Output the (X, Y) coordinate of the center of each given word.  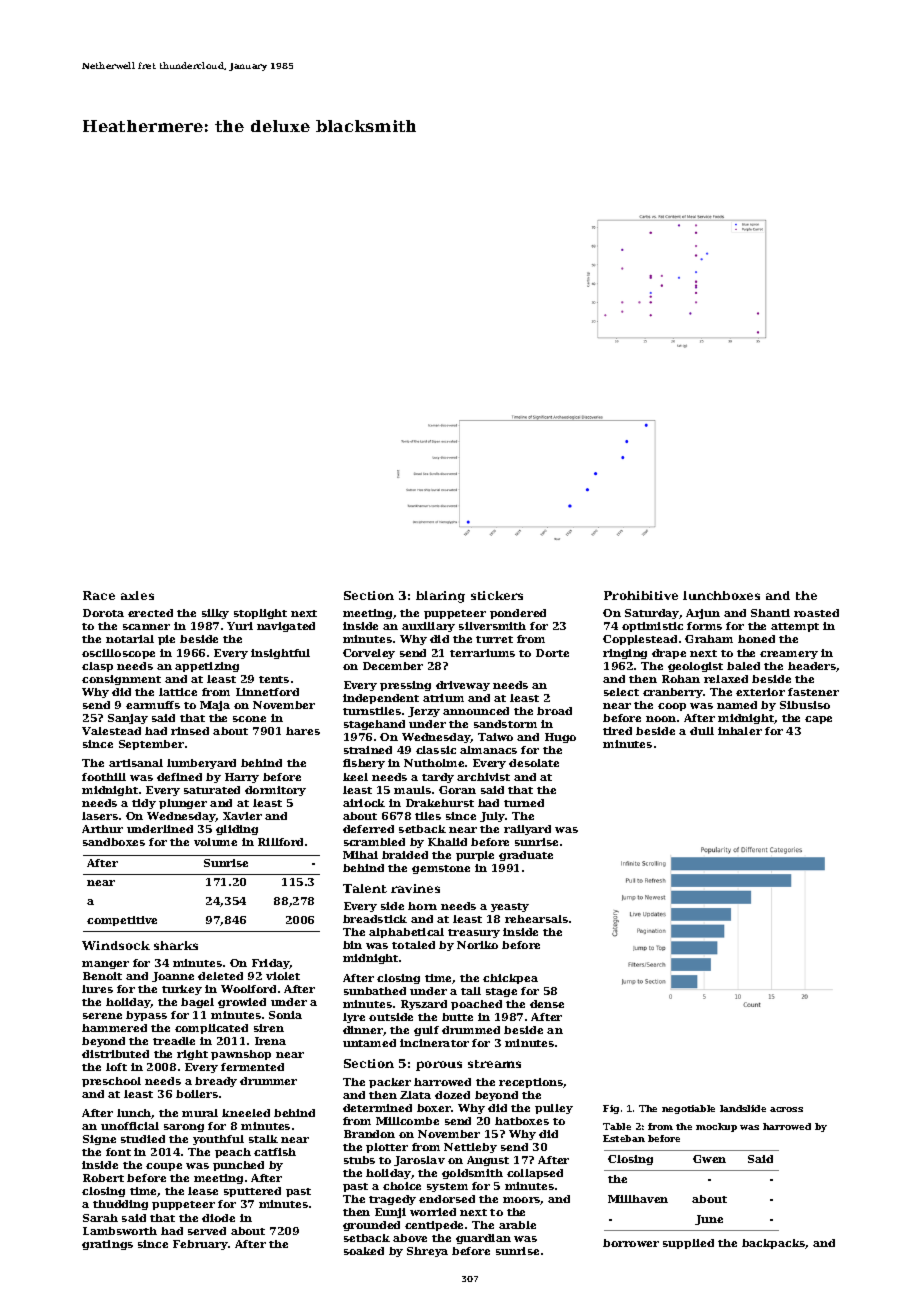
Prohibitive (641, 595)
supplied (688, 1244)
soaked (364, 1251)
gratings (107, 1245)
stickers (497, 595)
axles (137, 595)
